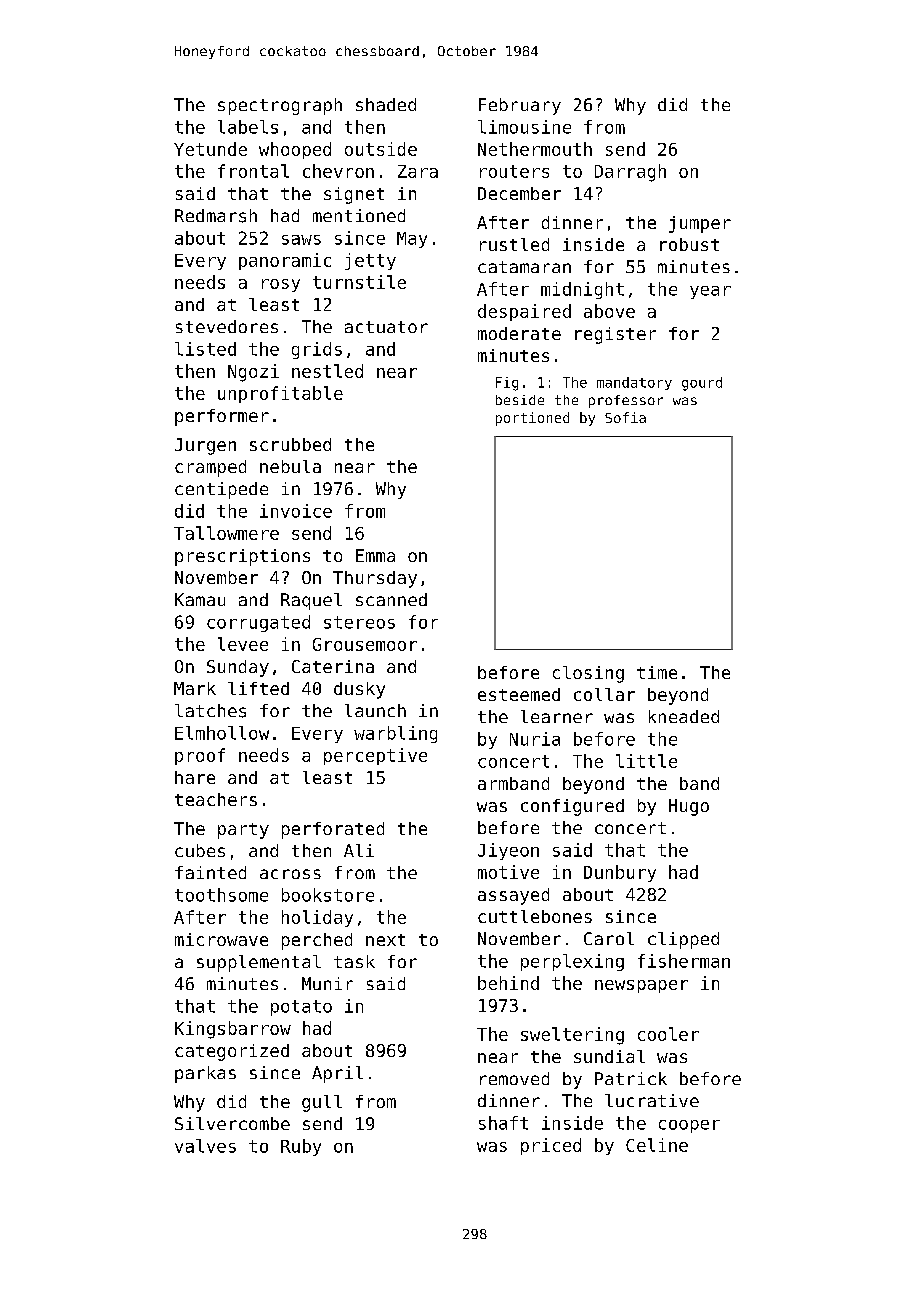 Image resolution: width=924 pixels, height=1311 pixels. Describe the element at coordinates (520, 106) in the screenshot. I see `February` at that location.
